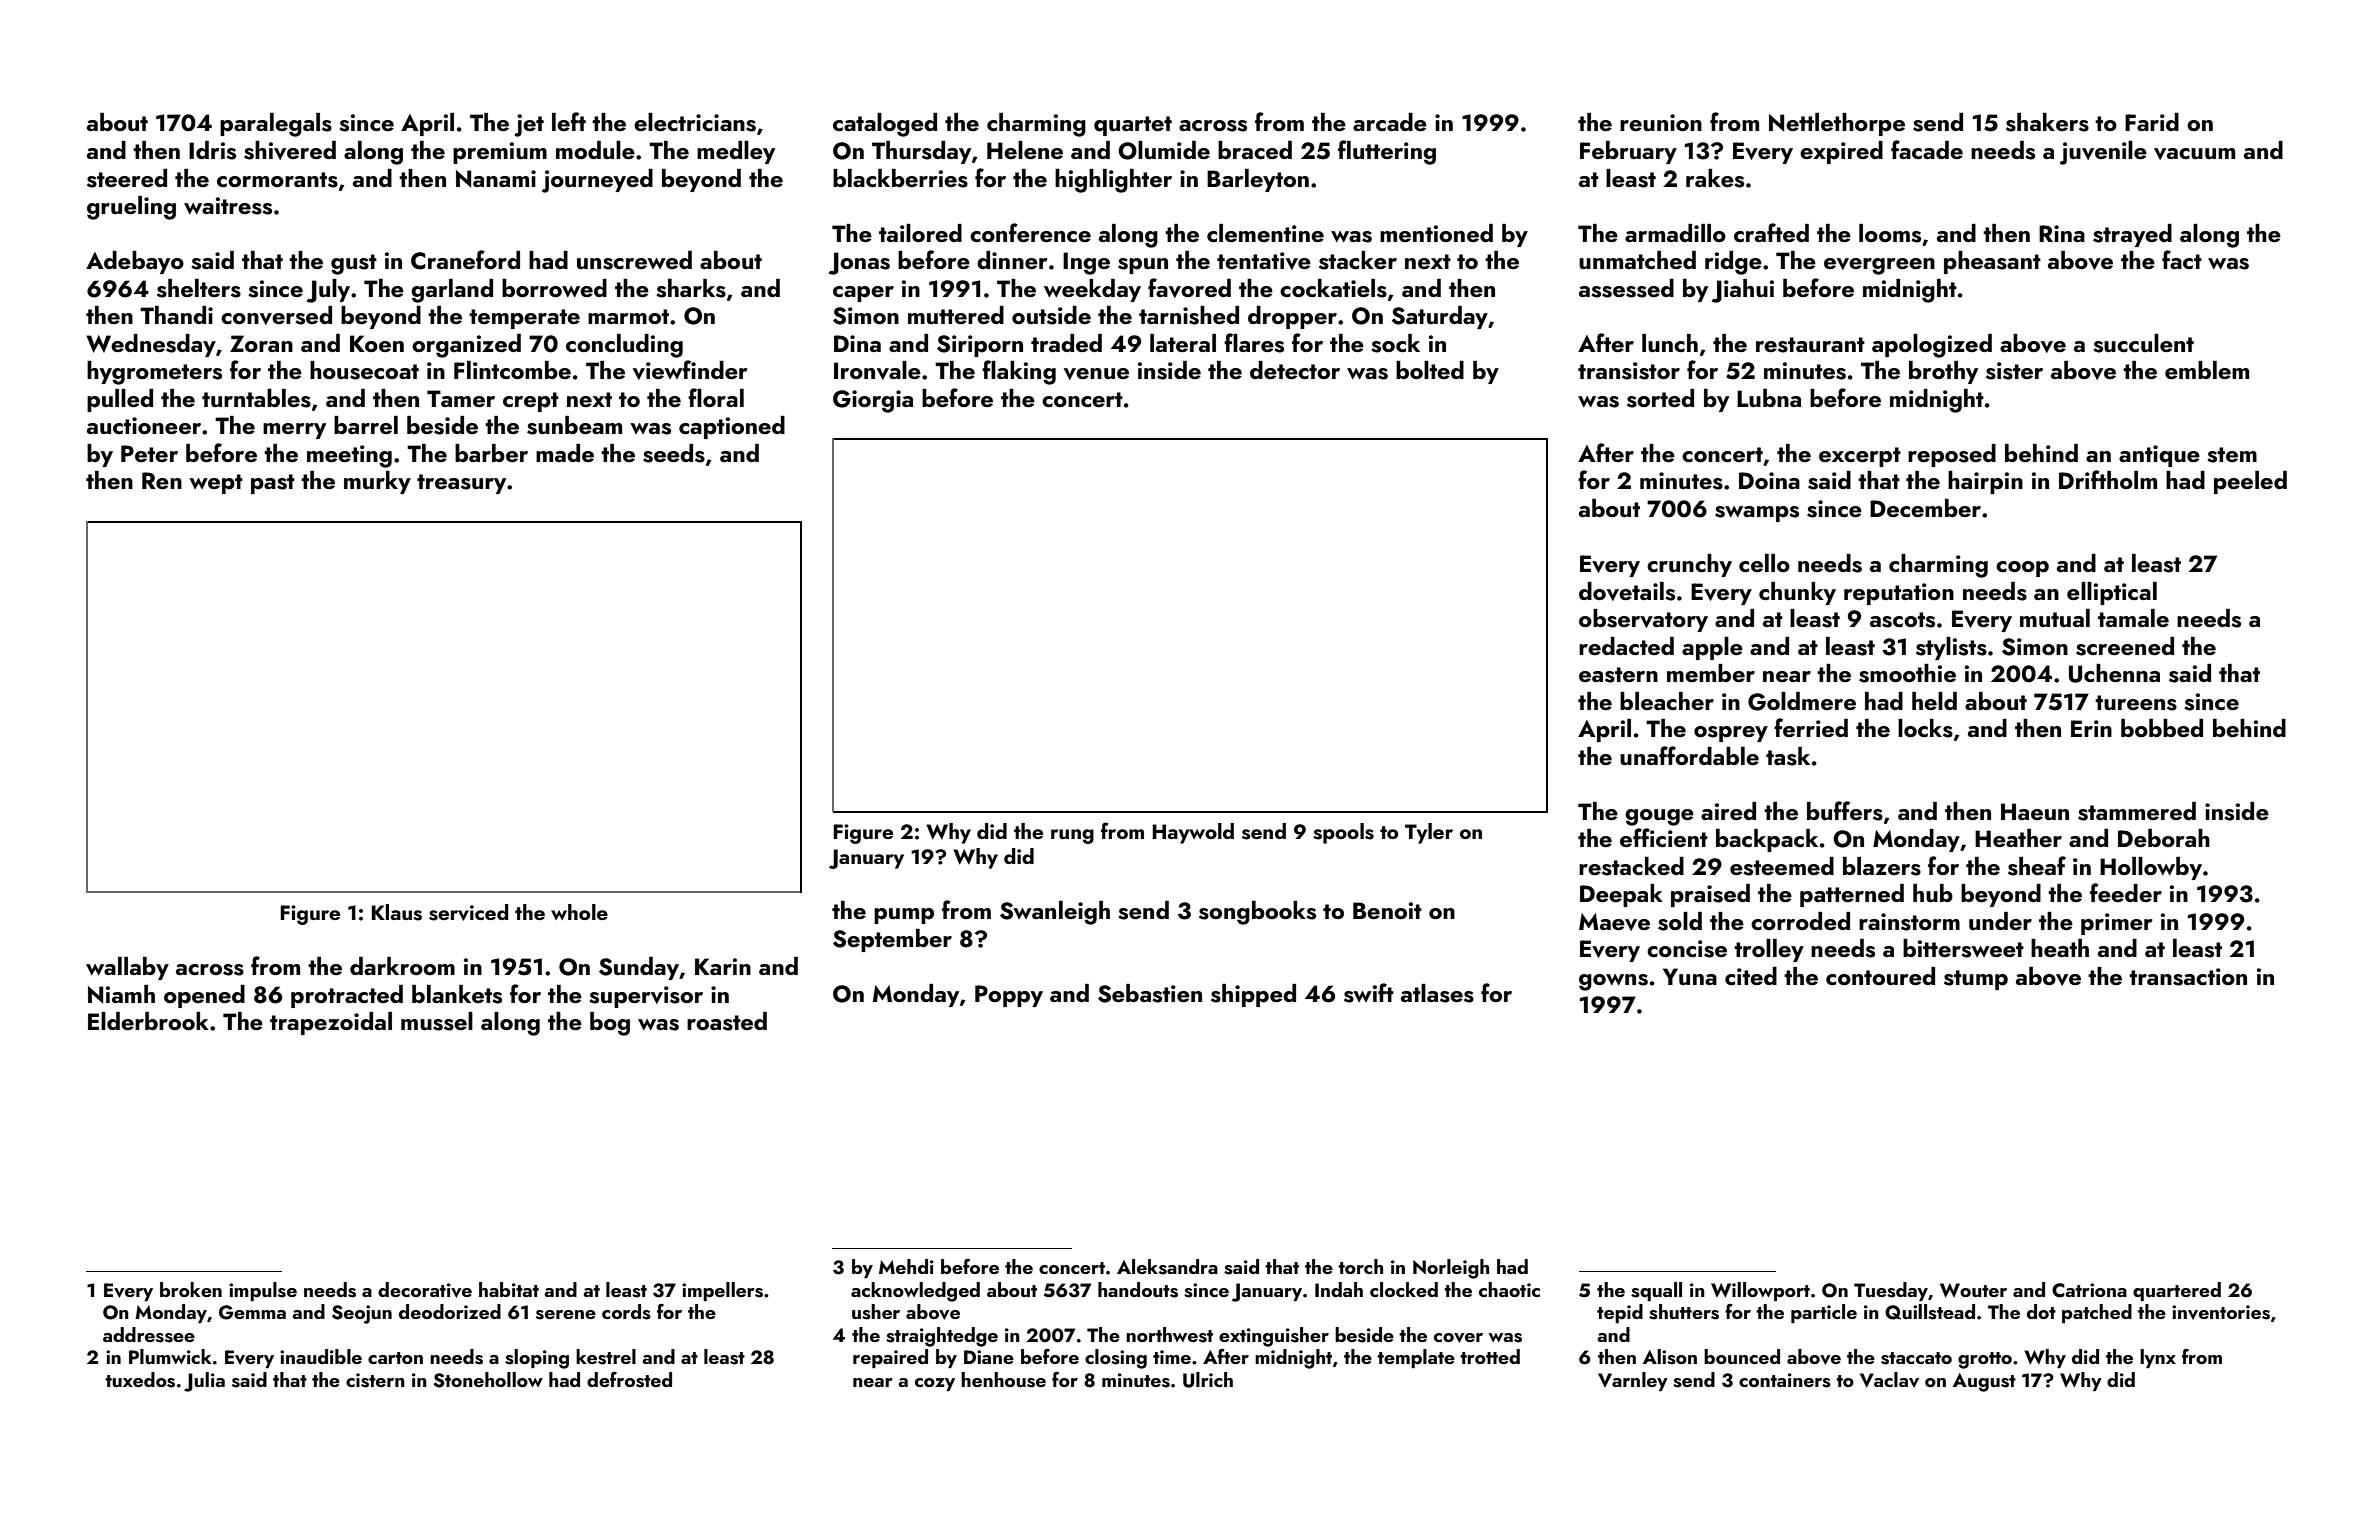 The width and height of the screenshot is (2380, 1540). Describe the element at coordinates (1626, 646) in the screenshot. I see `redacted` at that location.
